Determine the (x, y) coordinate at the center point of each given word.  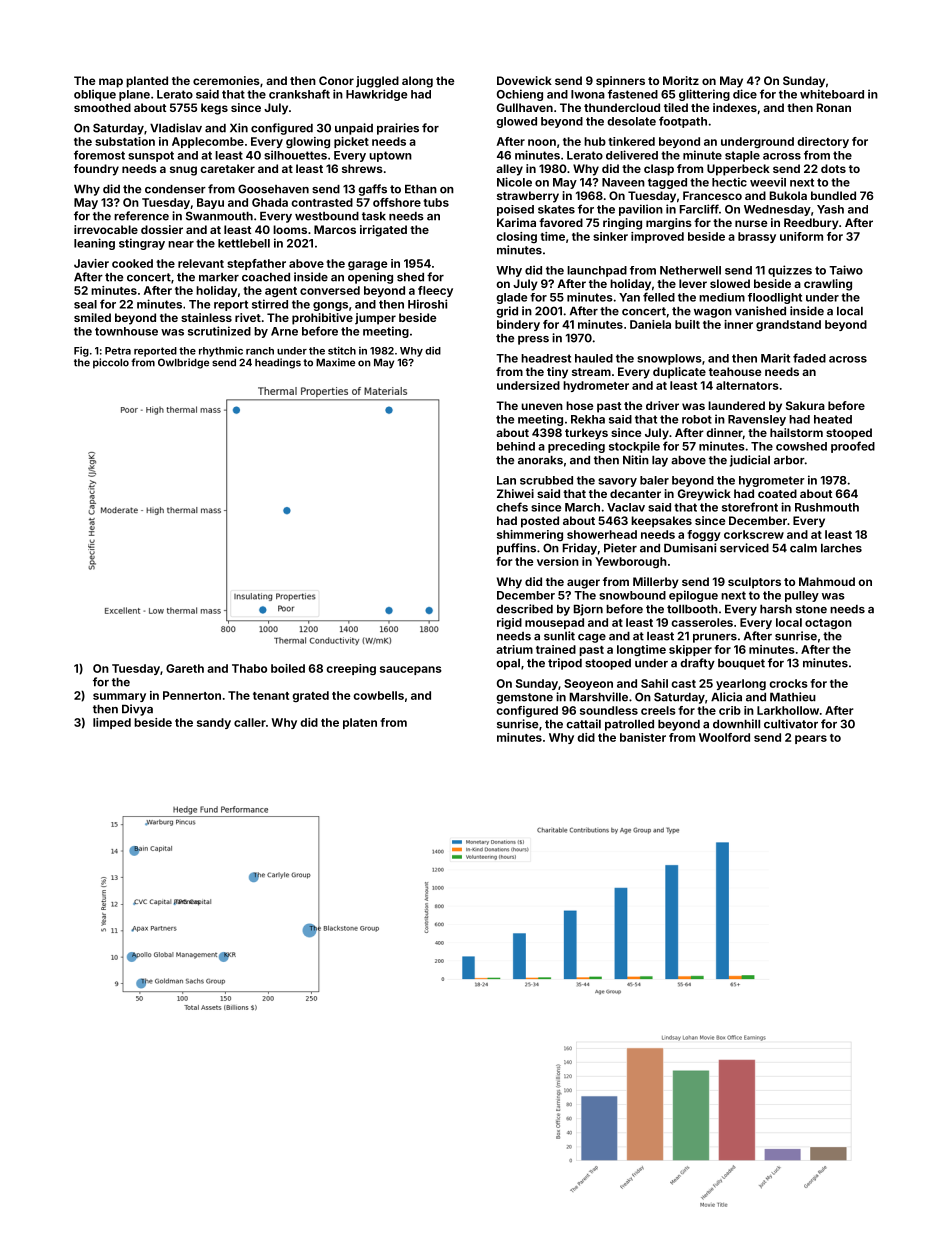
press (533, 340)
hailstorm (796, 432)
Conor (336, 80)
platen (360, 723)
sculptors (754, 583)
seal (85, 304)
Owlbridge (183, 363)
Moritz (681, 80)
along (417, 82)
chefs (512, 507)
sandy (214, 723)
